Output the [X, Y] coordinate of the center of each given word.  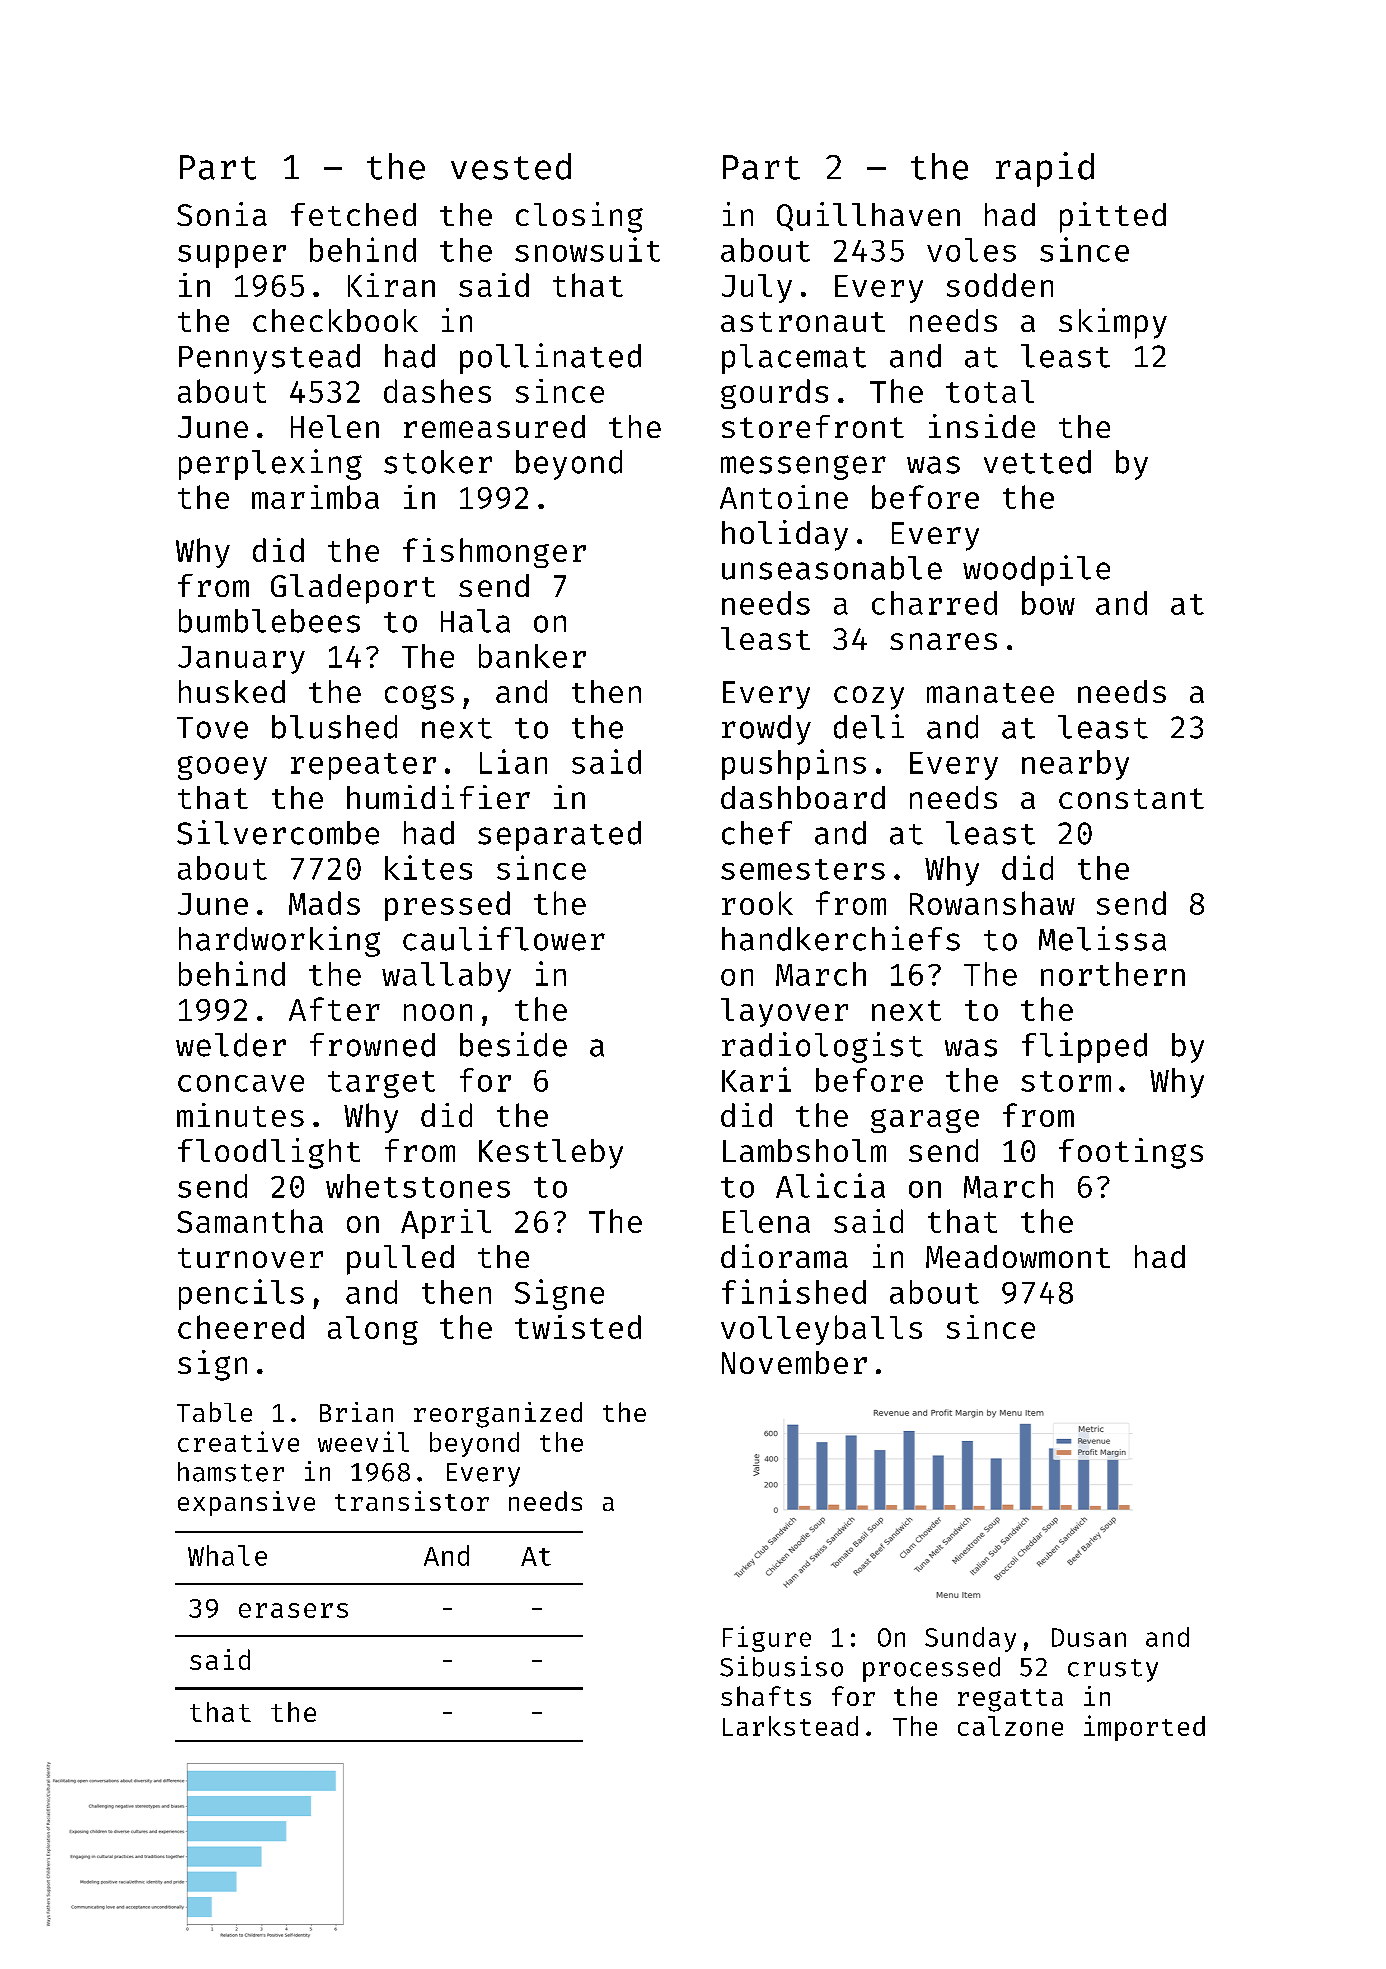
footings [1131, 1153]
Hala [475, 621]
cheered [241, 1327]
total [990, 391]
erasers [293, 1610]
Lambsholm [804, 1150]
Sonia [222, 214]
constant [1131, 798]
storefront [813, 426]
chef [757, 833]
